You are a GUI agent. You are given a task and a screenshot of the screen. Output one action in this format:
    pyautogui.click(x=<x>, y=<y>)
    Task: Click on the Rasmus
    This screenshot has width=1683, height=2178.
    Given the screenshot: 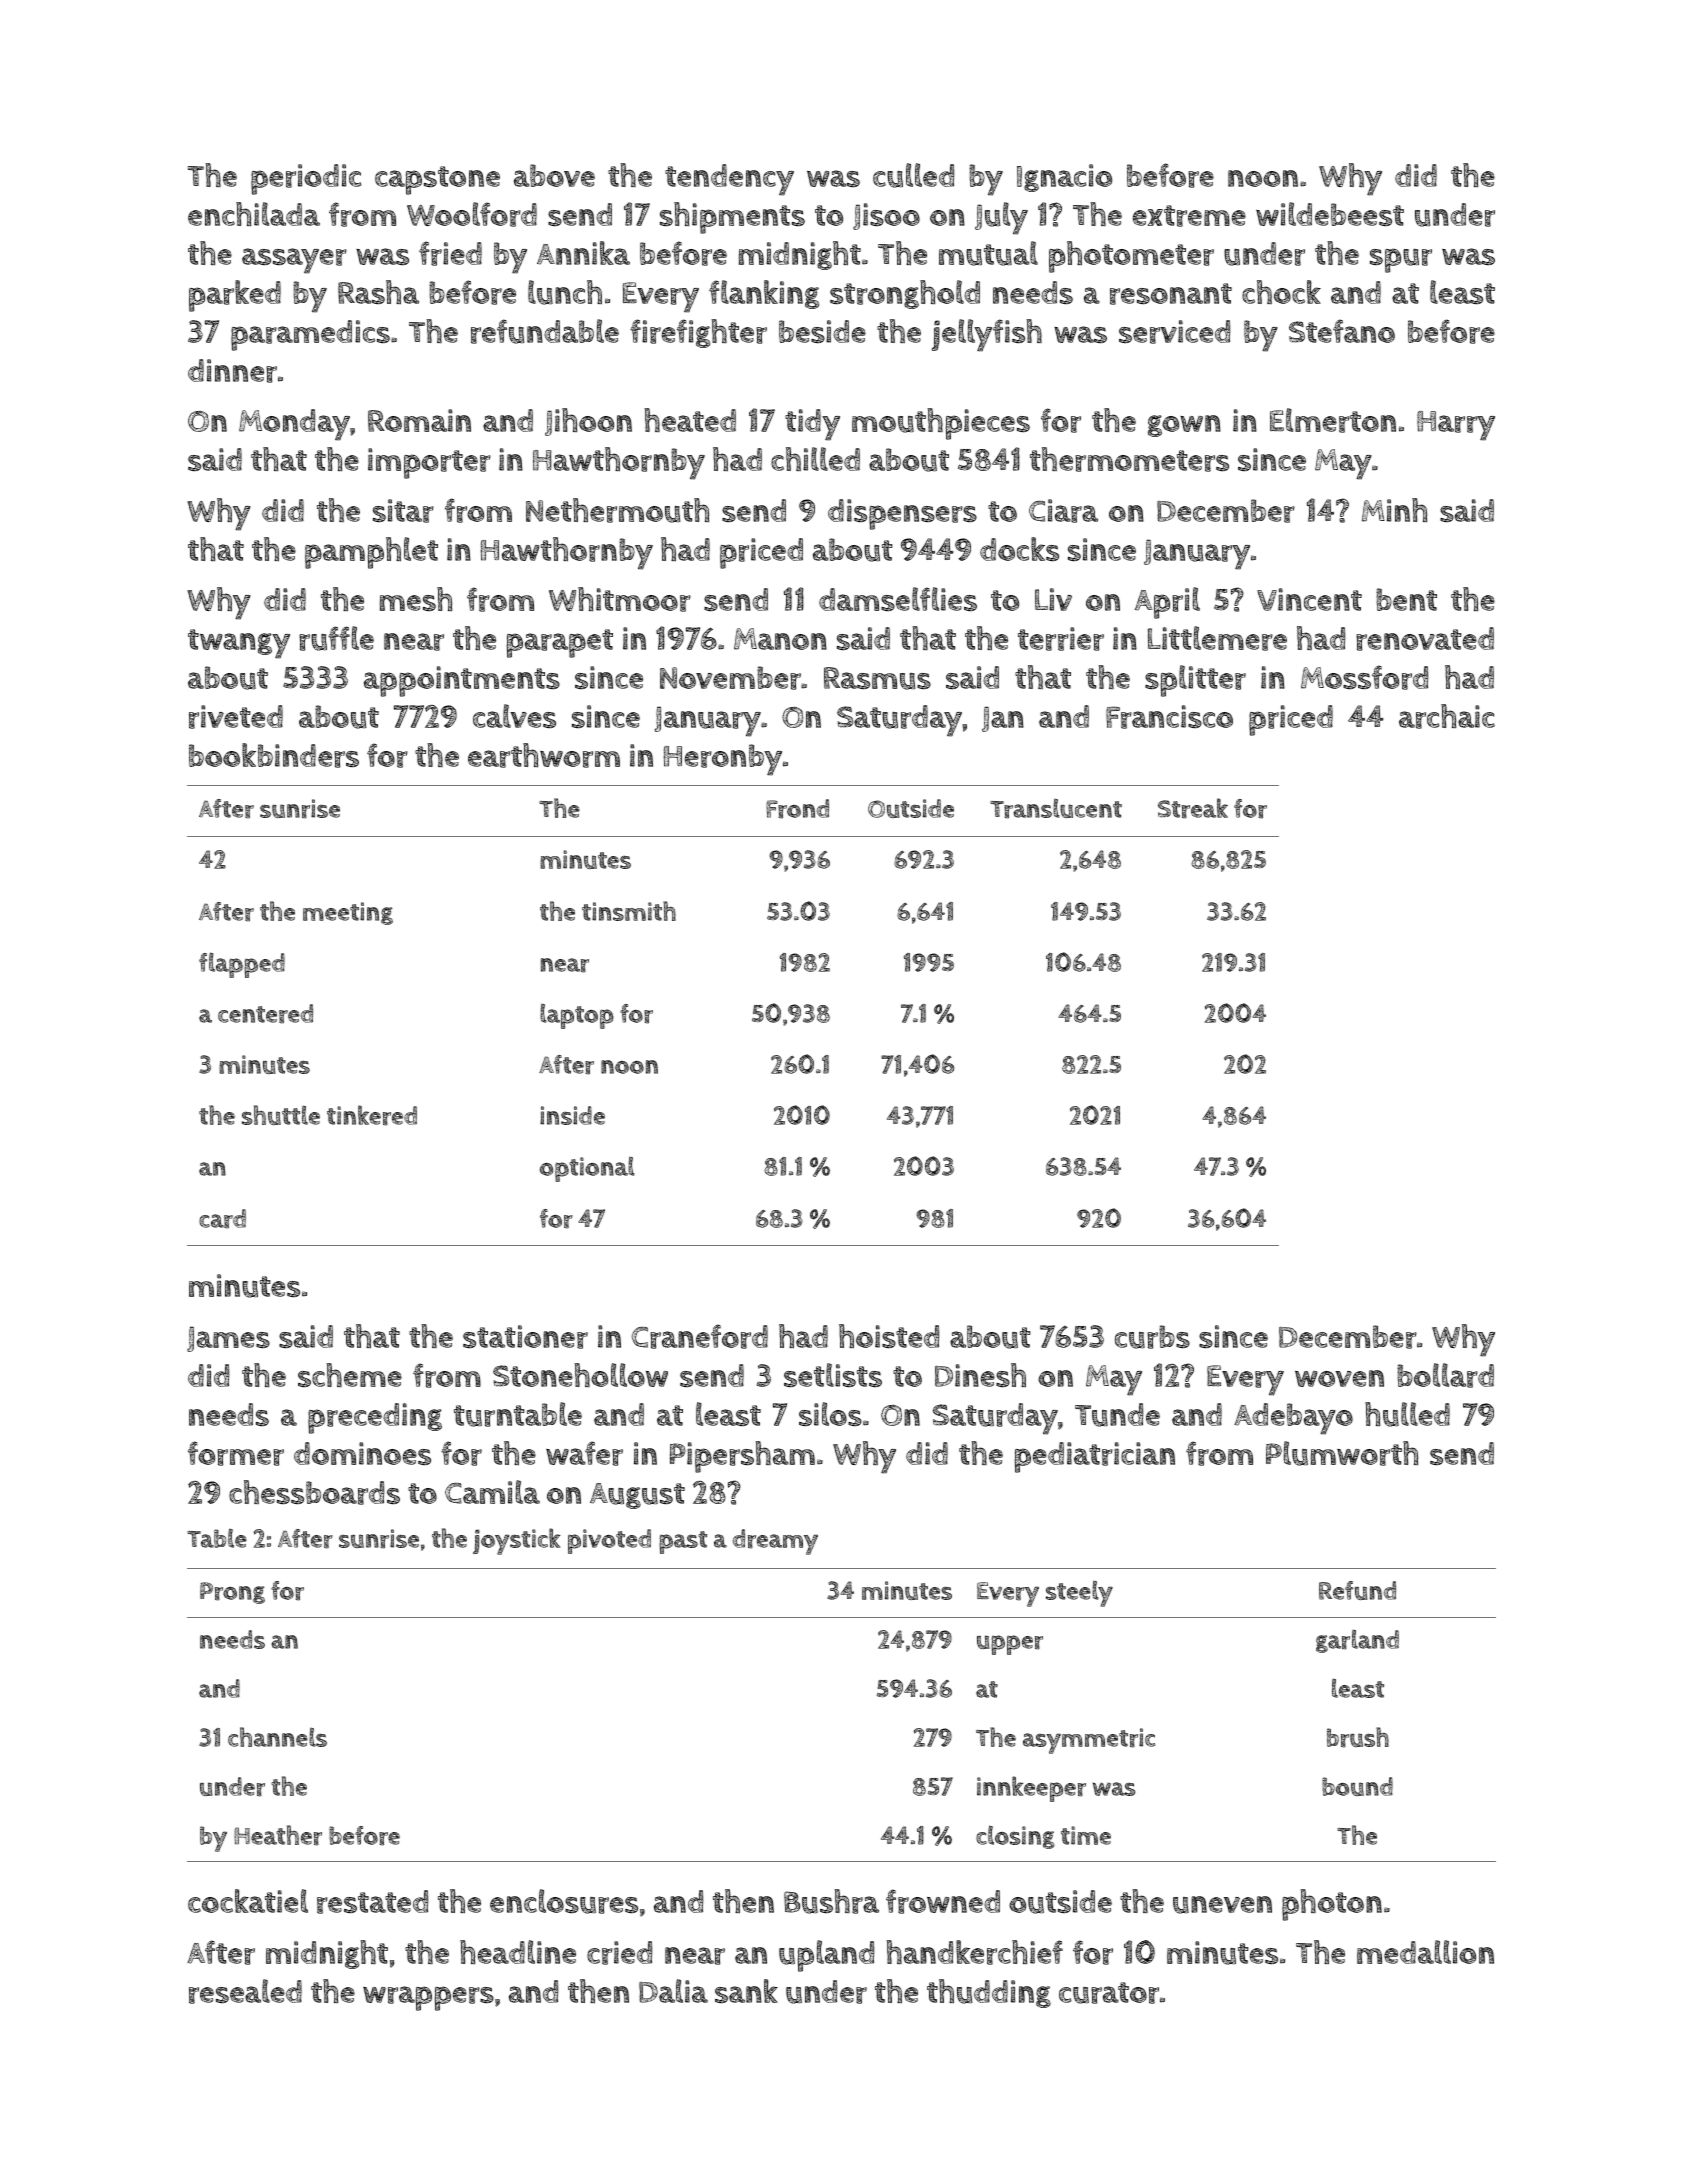 What is the action you would take?
    pyautogui.click(x=877, y=678)
